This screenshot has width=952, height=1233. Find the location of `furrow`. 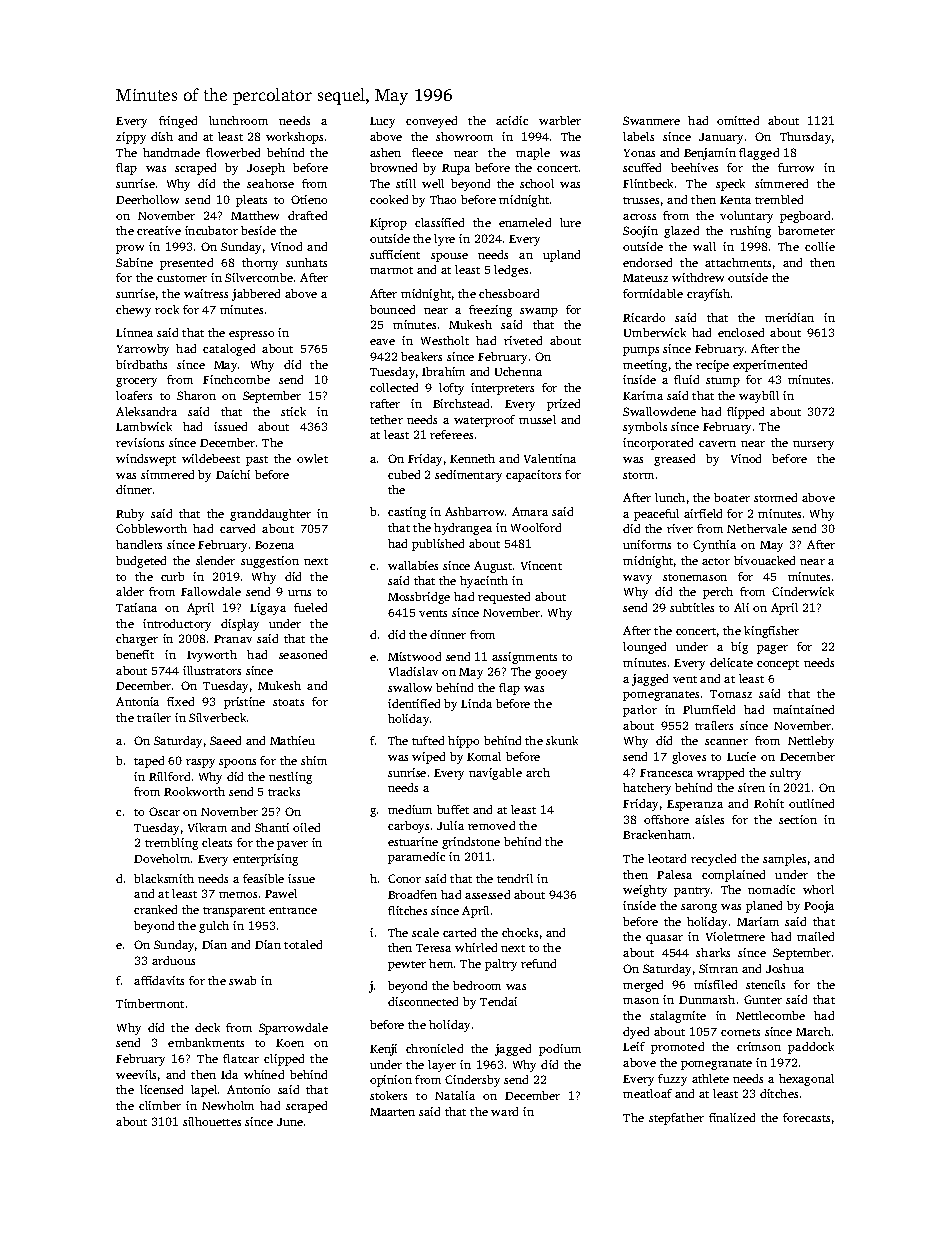

furrow is located at coordinates (796, 167).
